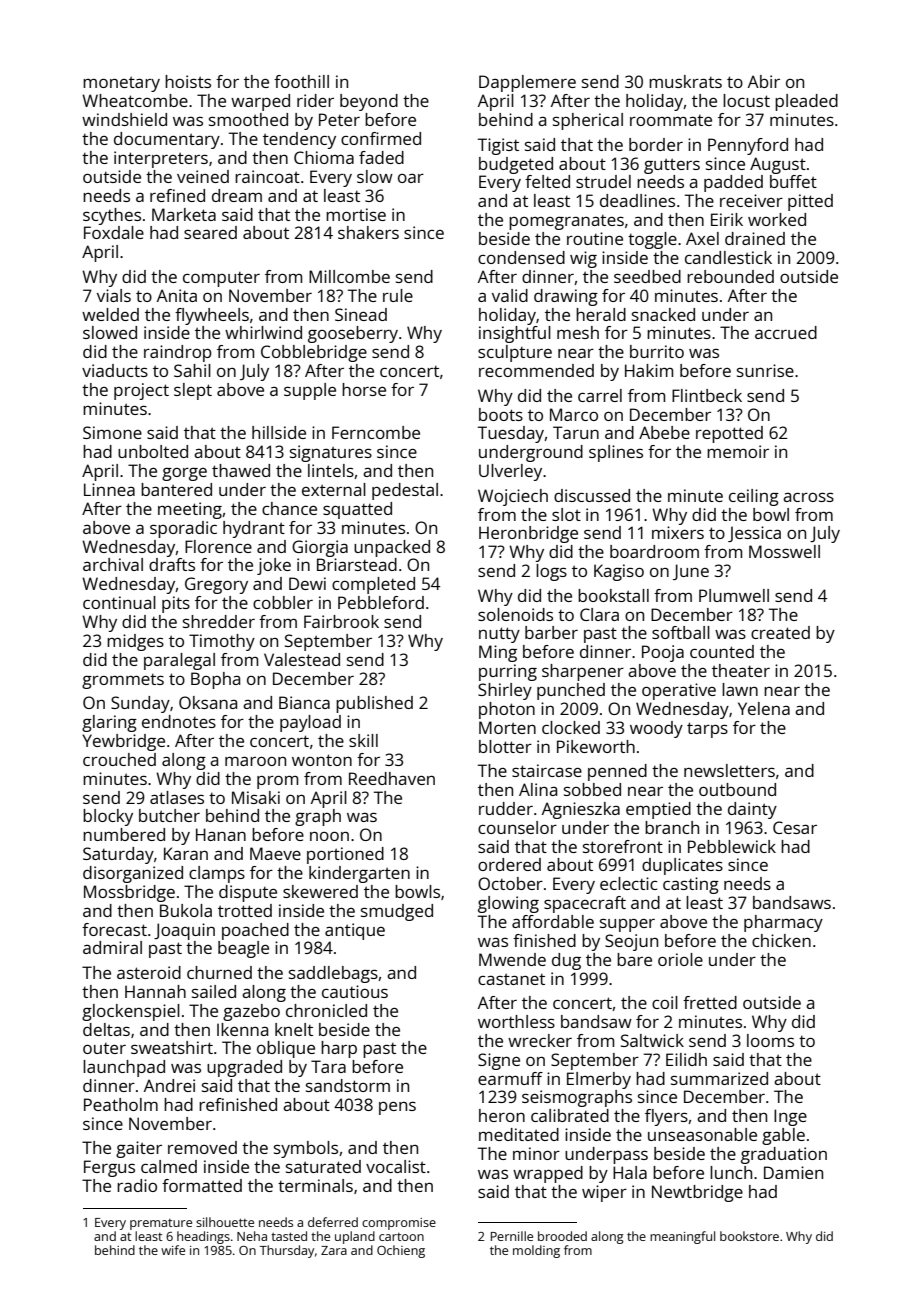 Image resolution: width=924 pixels, height=1314 pixels. I want to click on wrapped, so click(548, 1174).
